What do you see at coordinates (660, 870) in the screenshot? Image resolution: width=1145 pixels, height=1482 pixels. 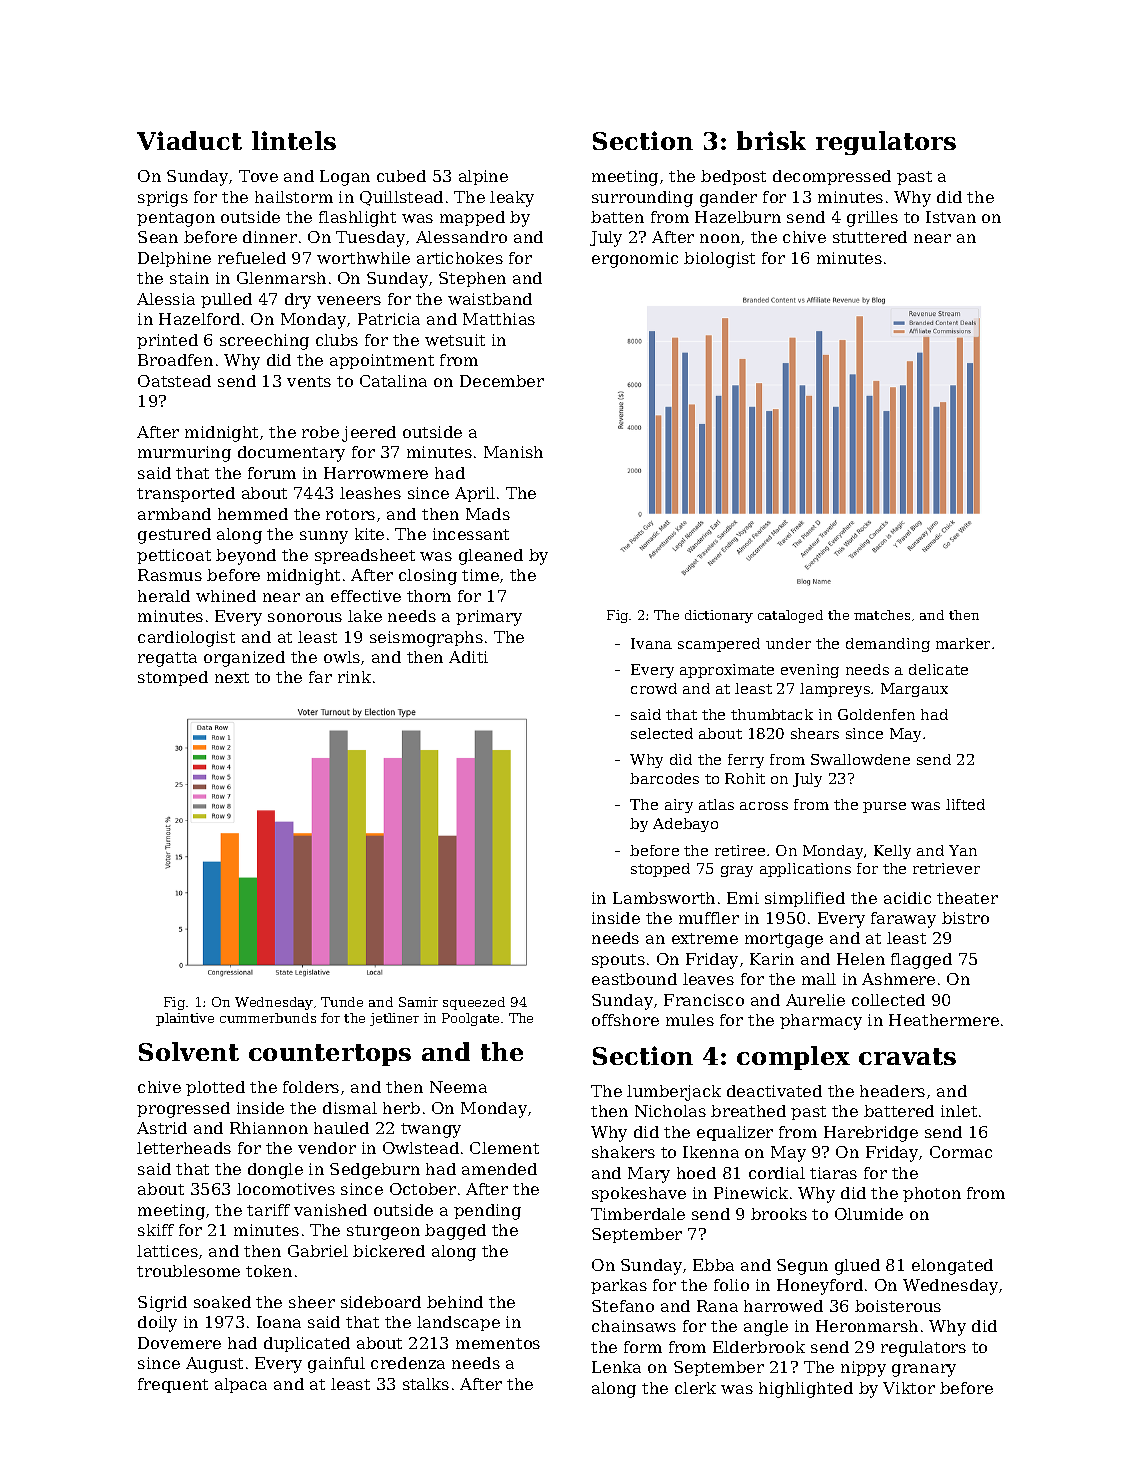 I see `stopped` at bounding box center [660, 870].
